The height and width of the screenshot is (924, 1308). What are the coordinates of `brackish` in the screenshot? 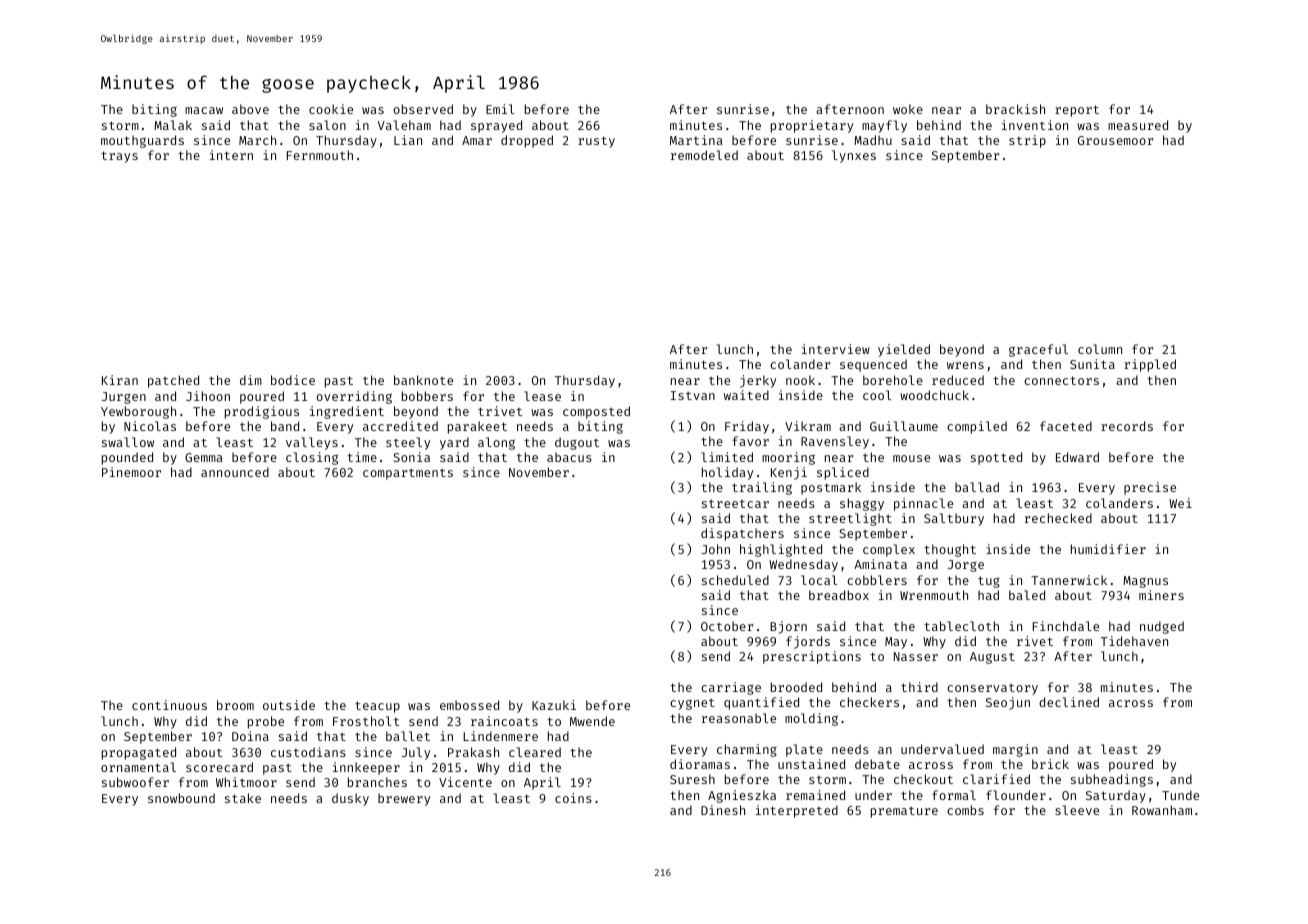 It's located at (1015, 109).
